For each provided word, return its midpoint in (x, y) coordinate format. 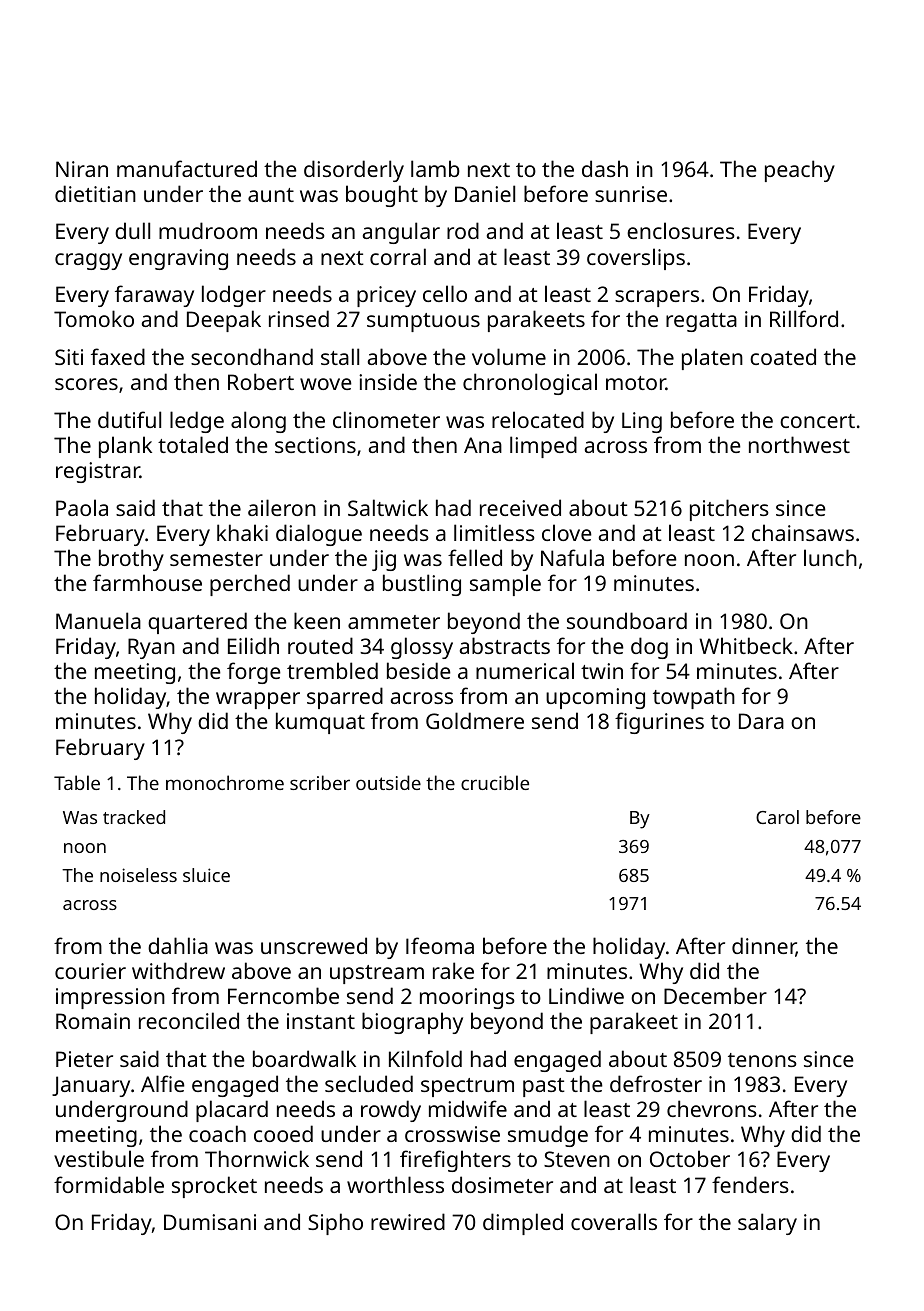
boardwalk (304, 1058)
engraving (178, 259)
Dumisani (210, 1222)
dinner (764, 947)
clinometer (386, 419)
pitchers (729, 510)
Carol (777, 817)
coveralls (614, 1221)
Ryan (151, 648)
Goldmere (475, 720)
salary (767, 1224)
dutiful (129, 419)
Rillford (804, 318)
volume (509, 356)
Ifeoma (440, 945)
